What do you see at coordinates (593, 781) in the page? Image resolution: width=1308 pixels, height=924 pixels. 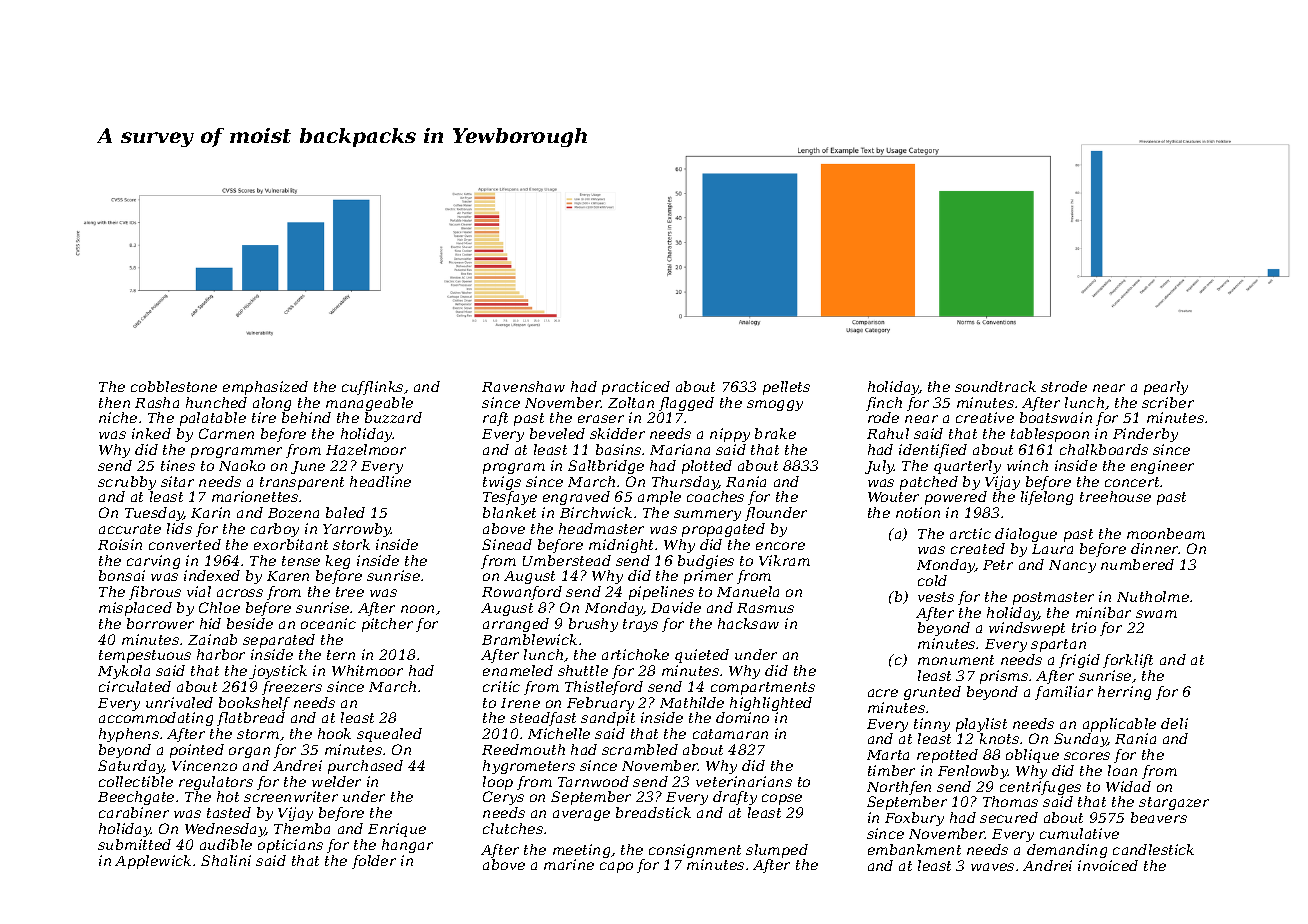 I see `Tarnwood` at bounding box center [593, 781].
